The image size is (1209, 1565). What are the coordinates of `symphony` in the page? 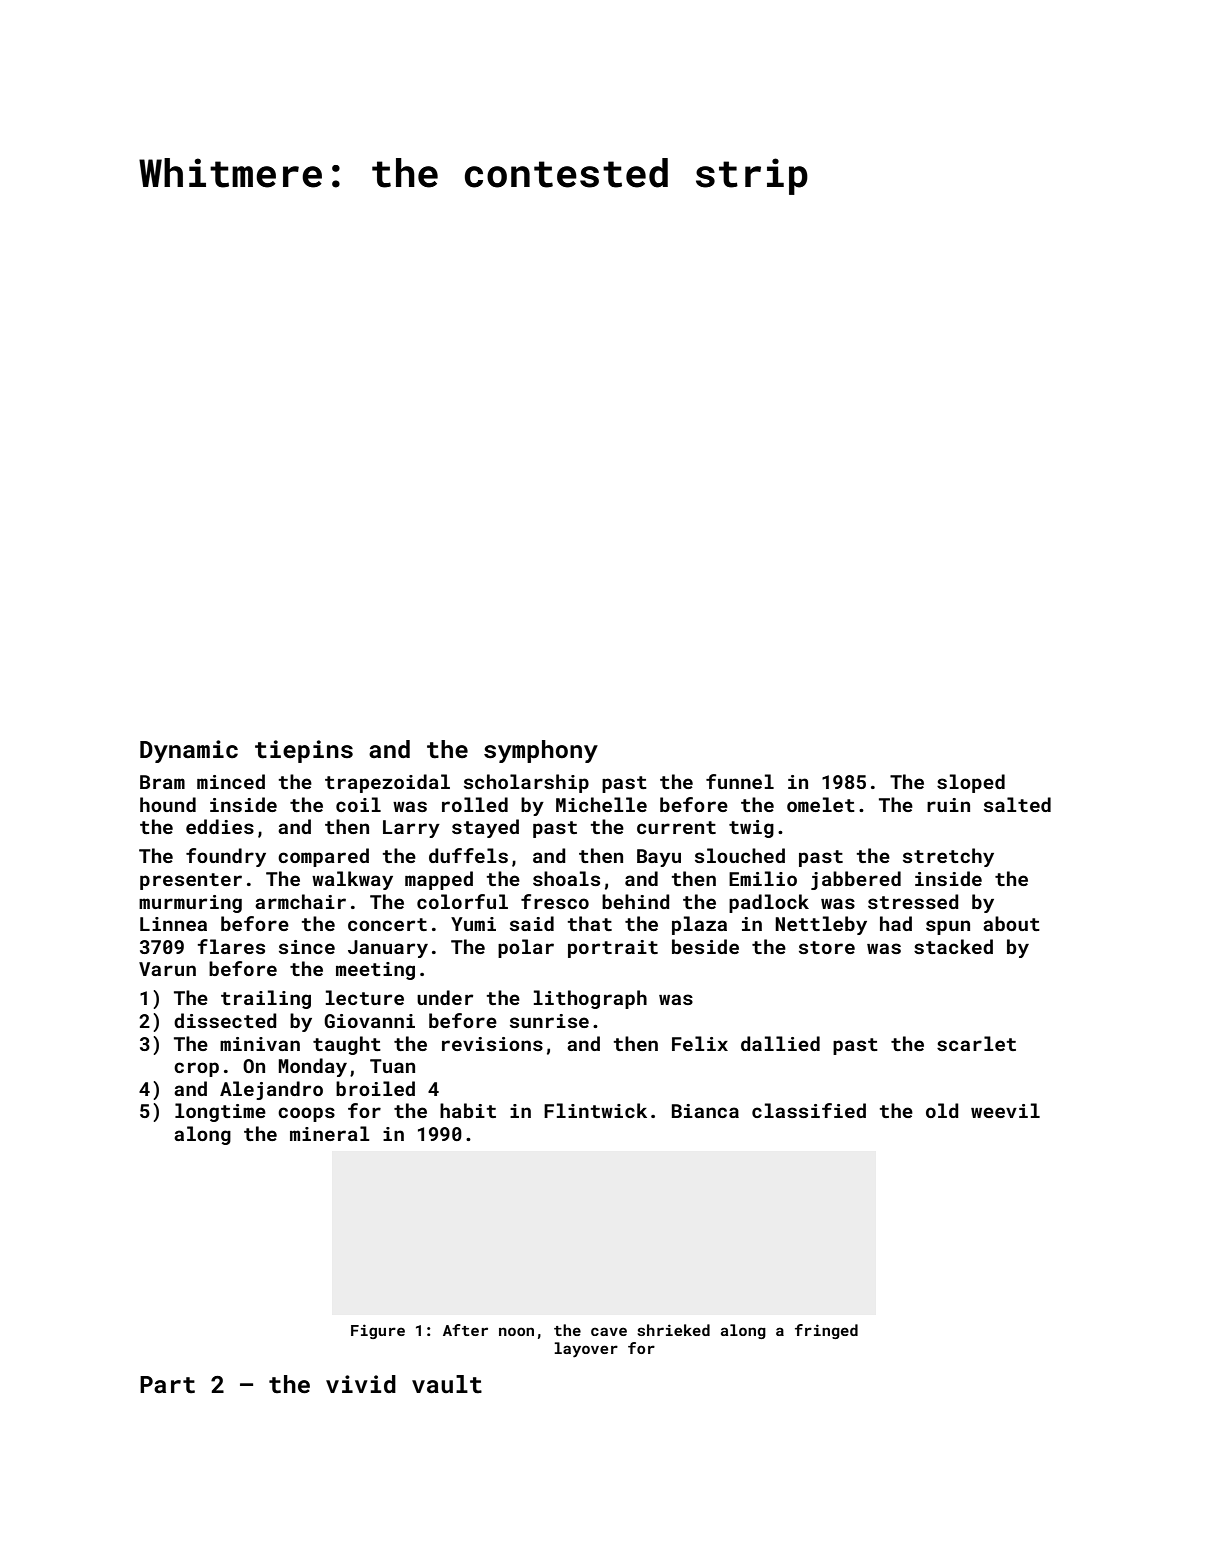 It's located at (541, 751).
